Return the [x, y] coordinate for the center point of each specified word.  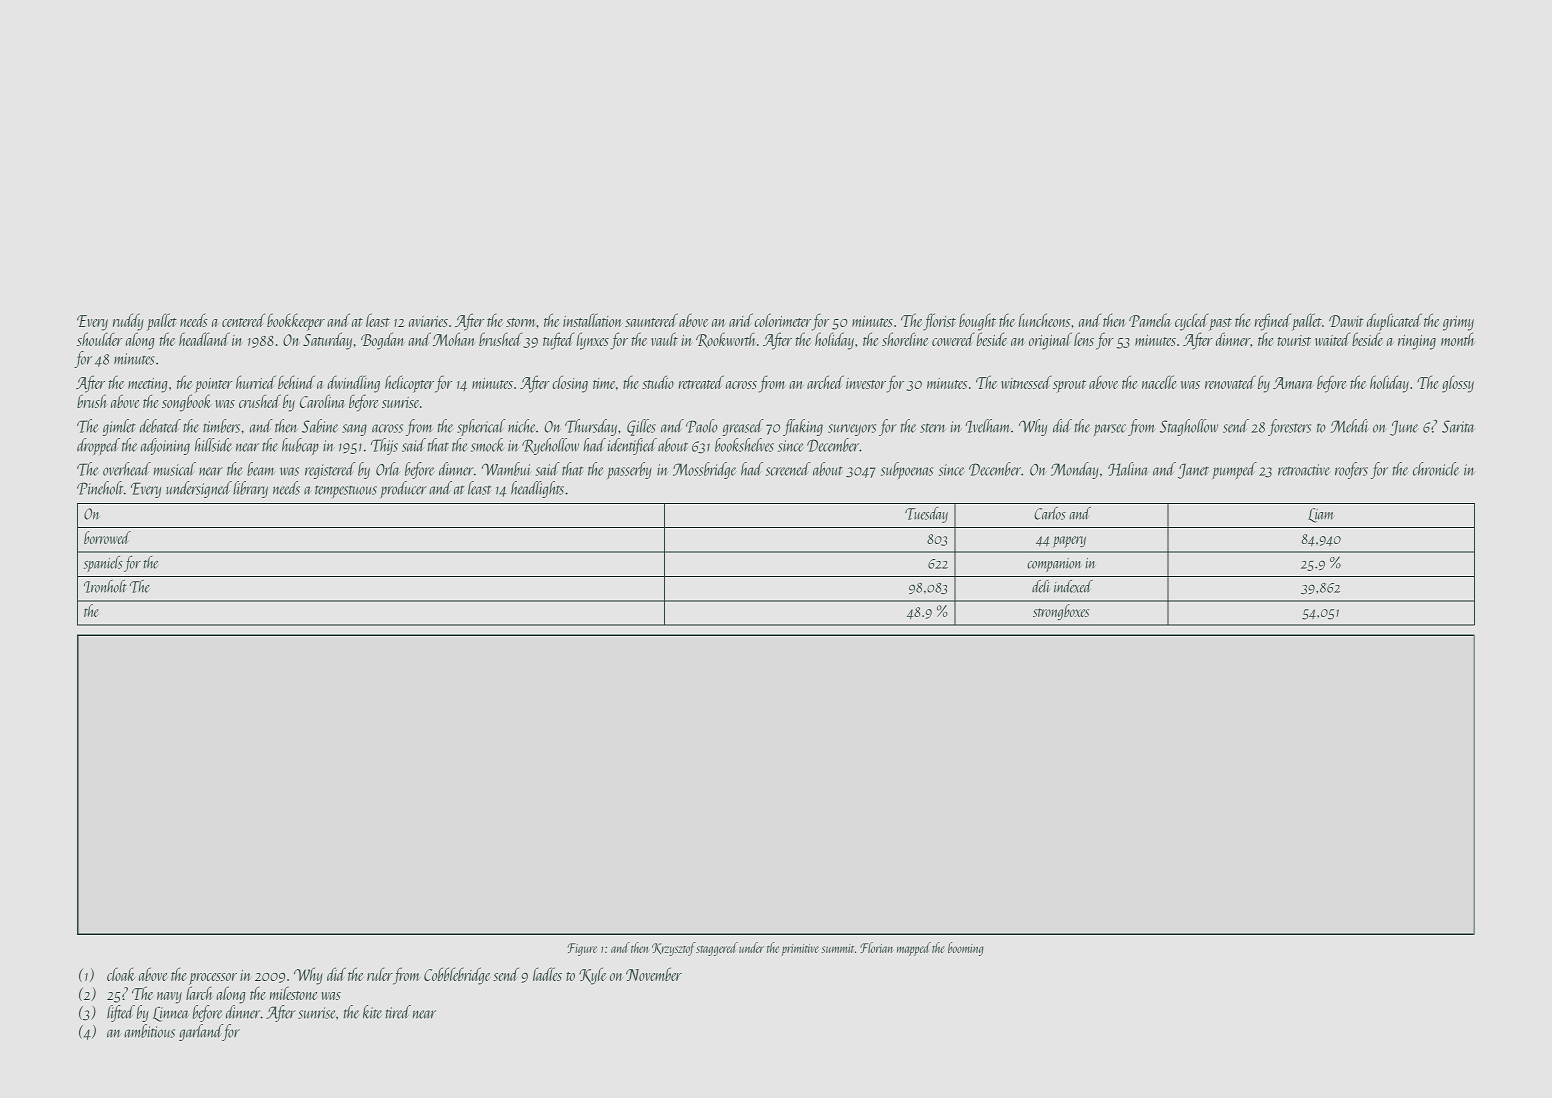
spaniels [103, 564]
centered [243, 320]
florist [939, 322]
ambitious [149, 1031]
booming [966, 949]
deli [1040, 586]
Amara [1293, 383]
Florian [876, 947]
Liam [1320, 515]
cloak [121, 974]
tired [398, 1012]
